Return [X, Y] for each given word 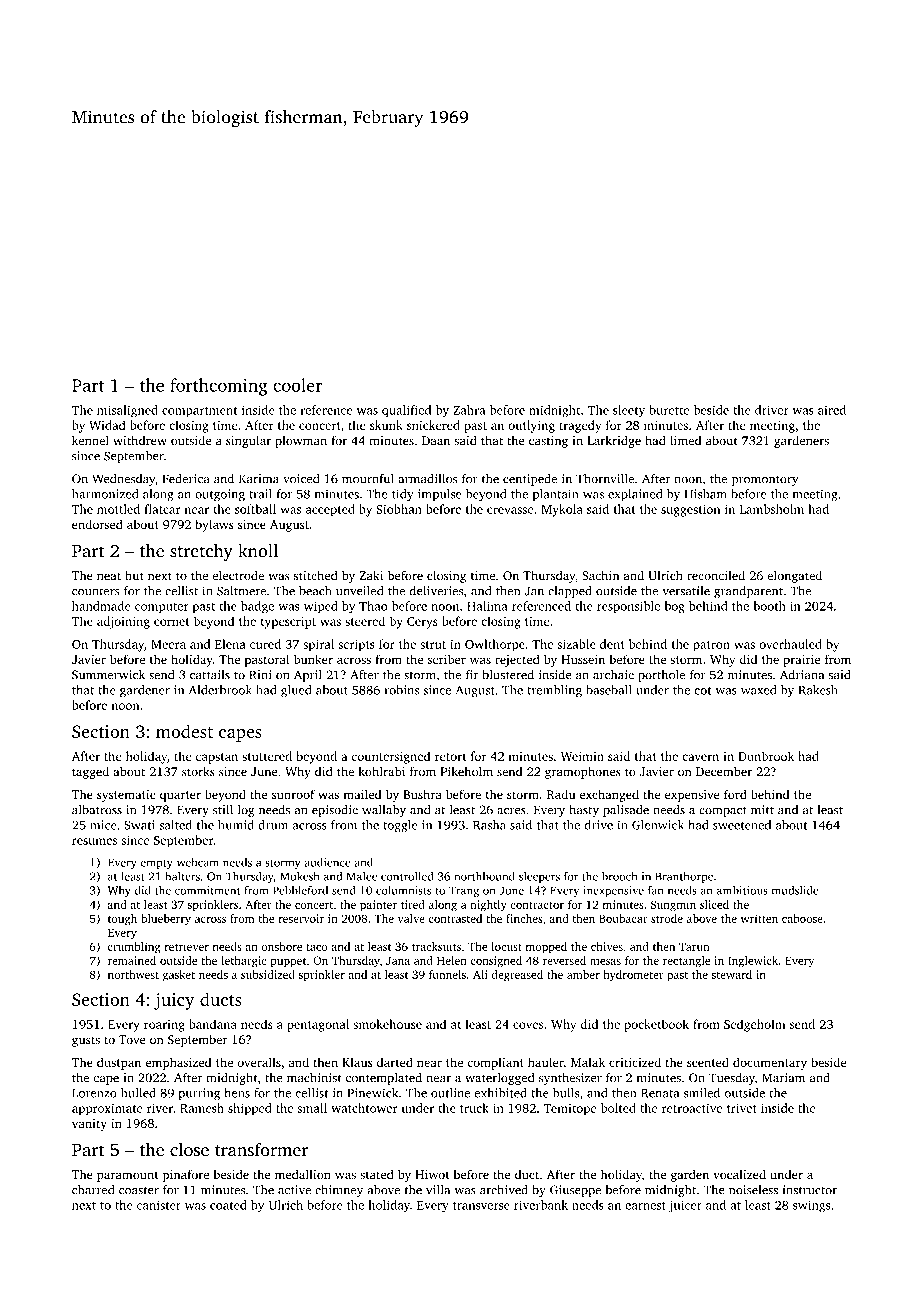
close [189, 1150]
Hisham [706, 494]
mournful [368, 479]
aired [832, 410]
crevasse [510, 510]
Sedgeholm [755, 1025]
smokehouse [388, 1024]
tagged [90, 772]
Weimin [582, 756]
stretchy [201, 552]
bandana [213, 1024]
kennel [90, 440]
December [724, 771]
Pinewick [373, 1093]
